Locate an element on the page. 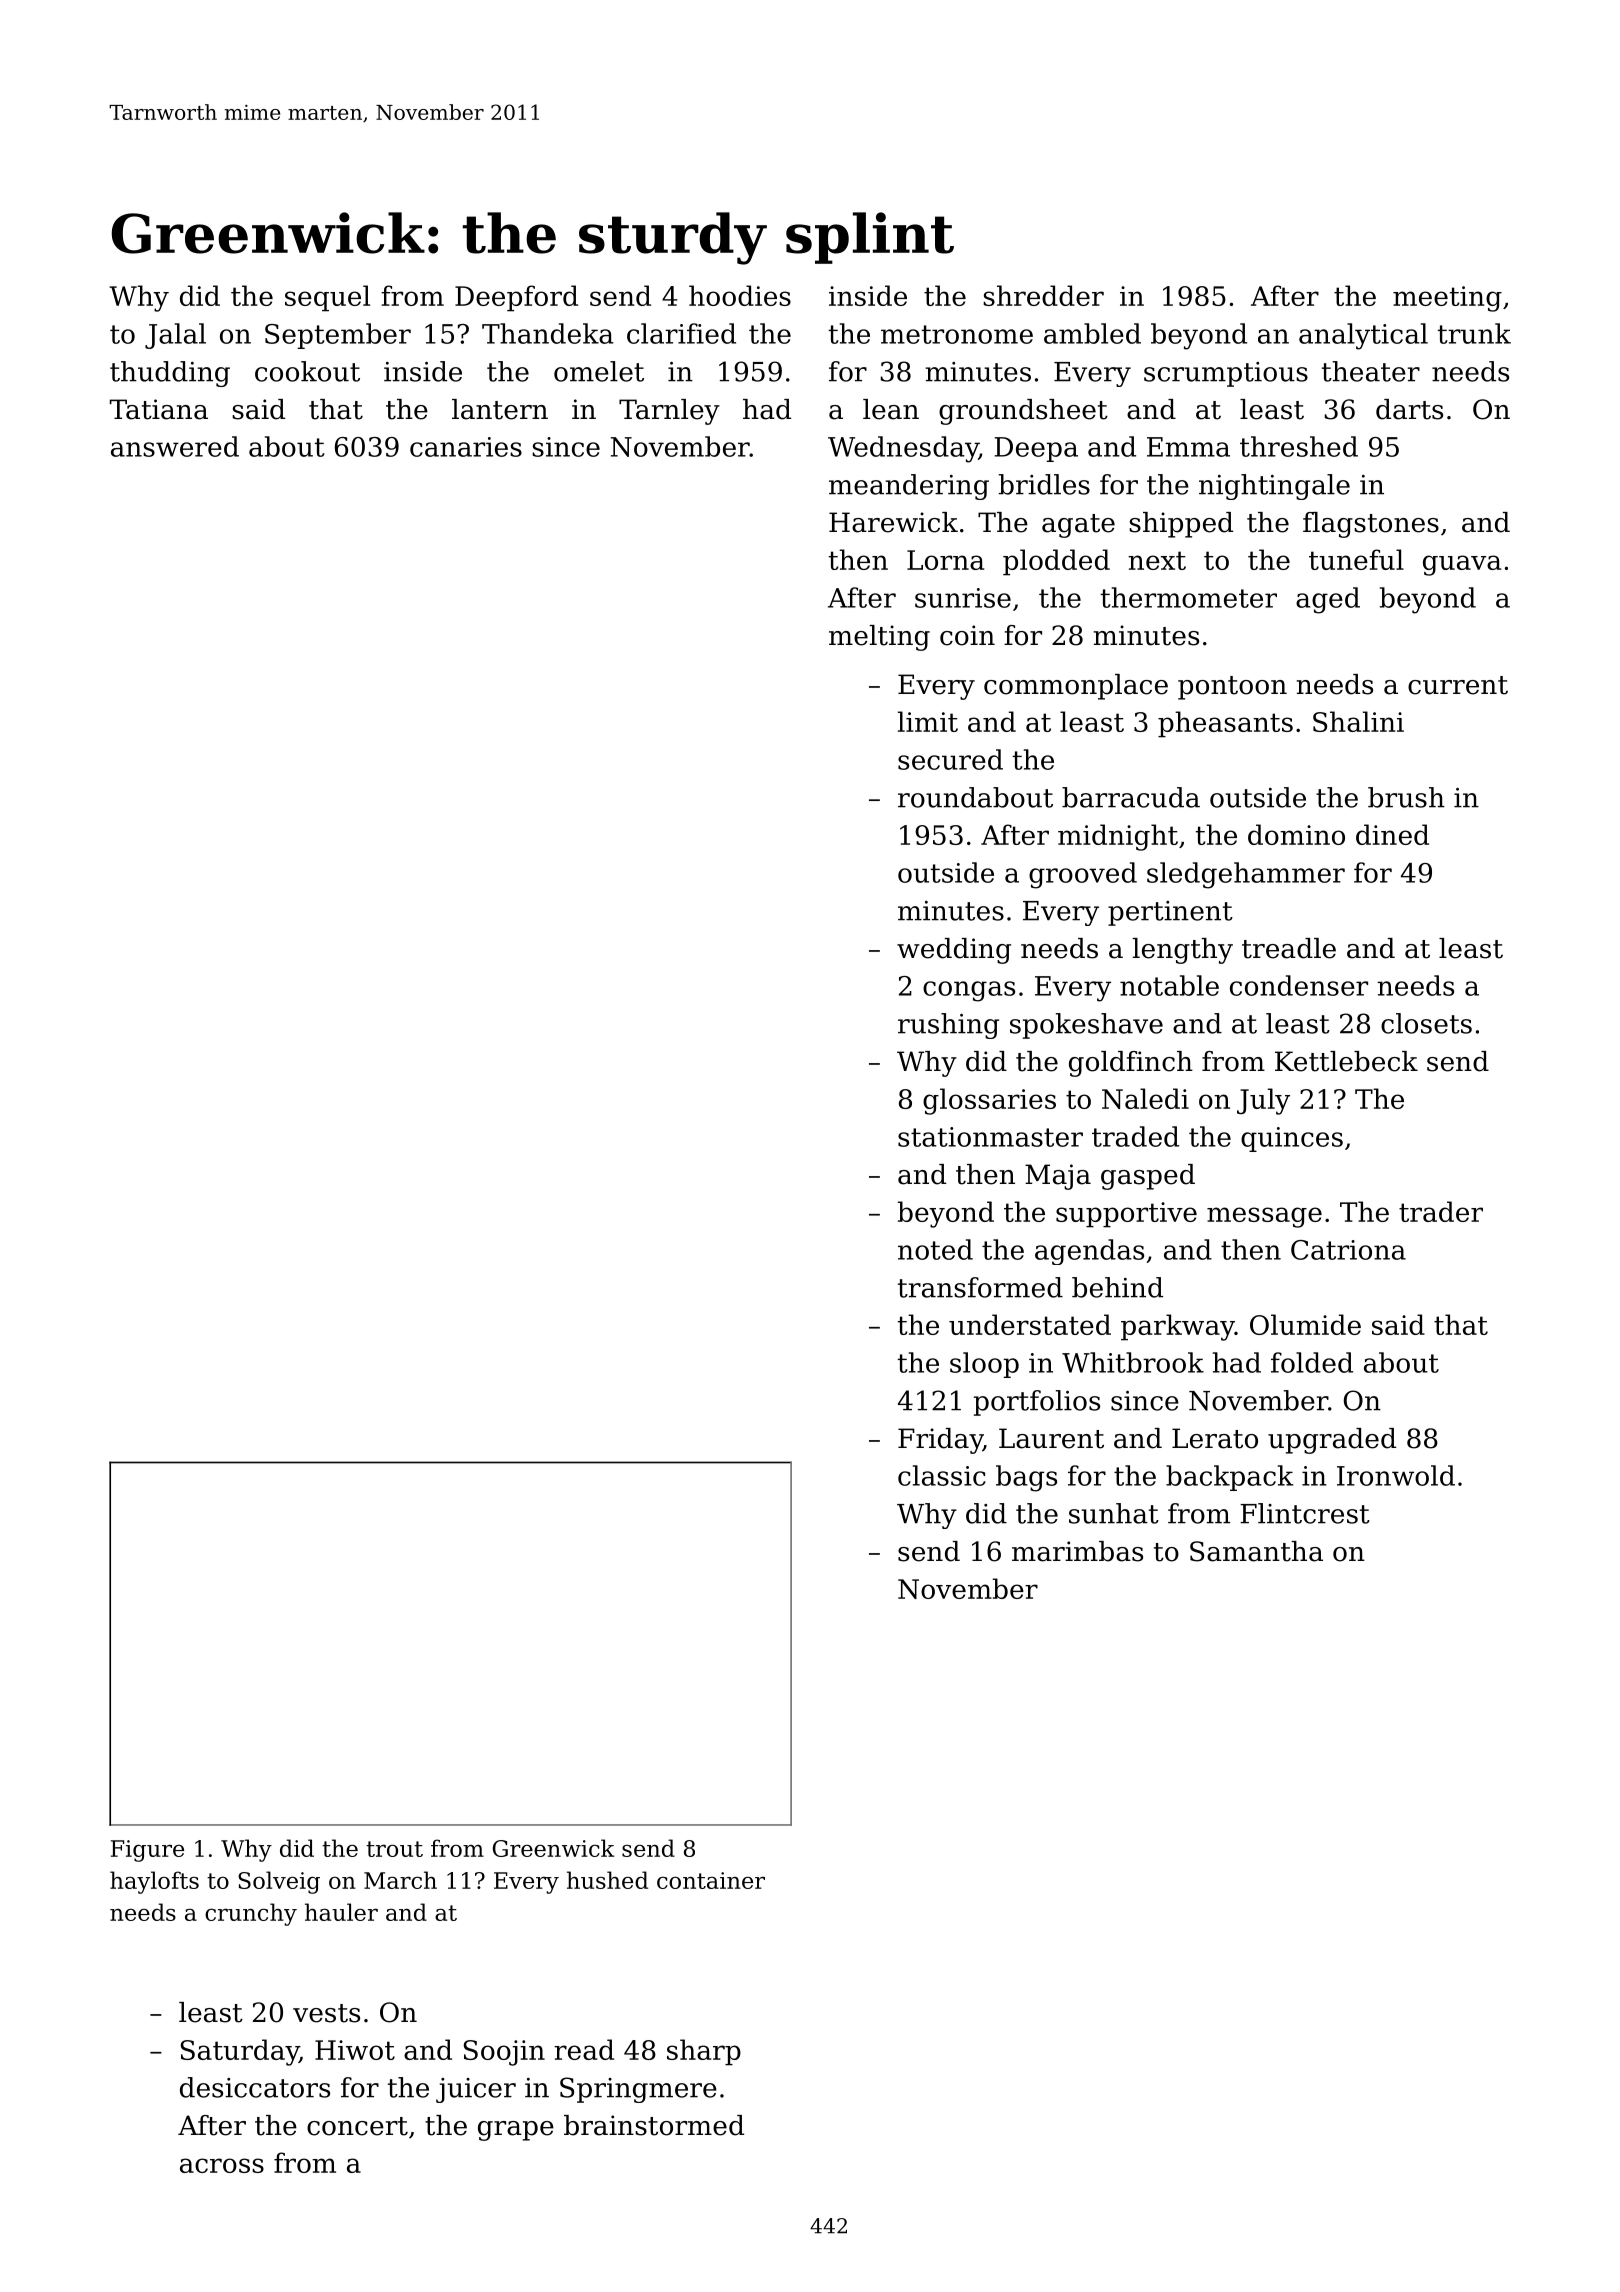 The width and height of the image is (1620, 2292). canaries is located at coordinates (466, 447).
